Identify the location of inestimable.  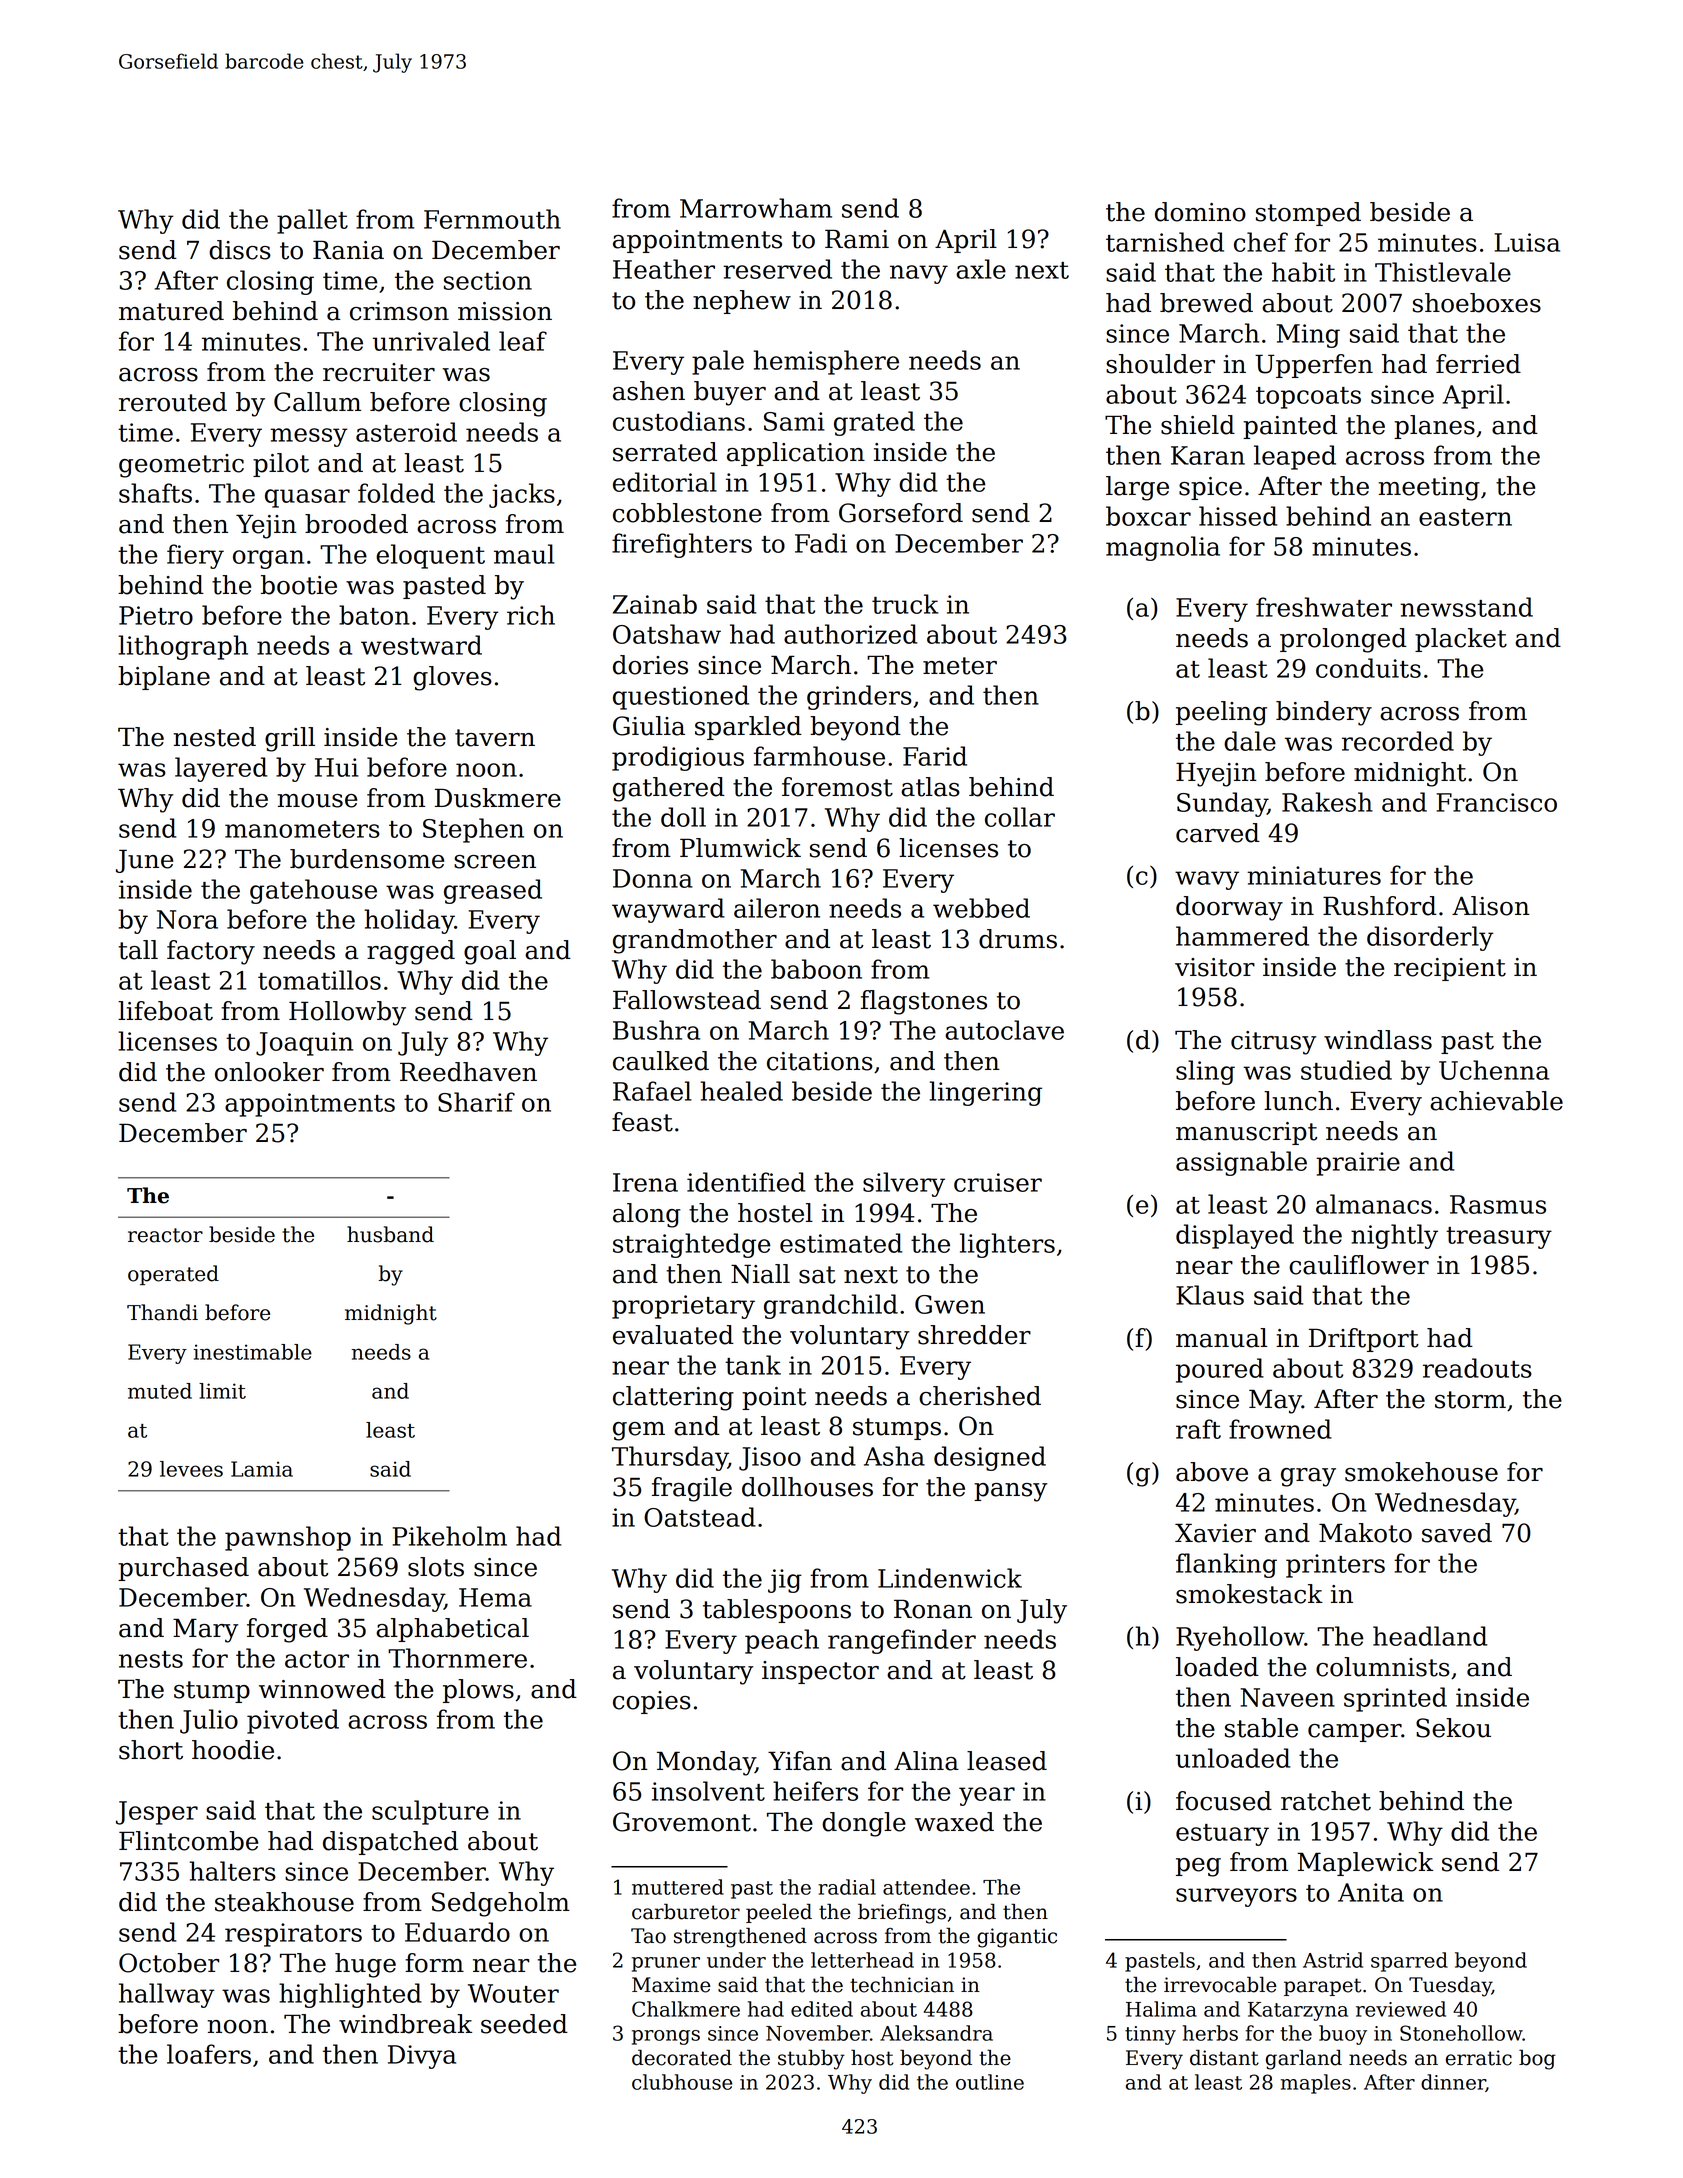
(252, 1352).
